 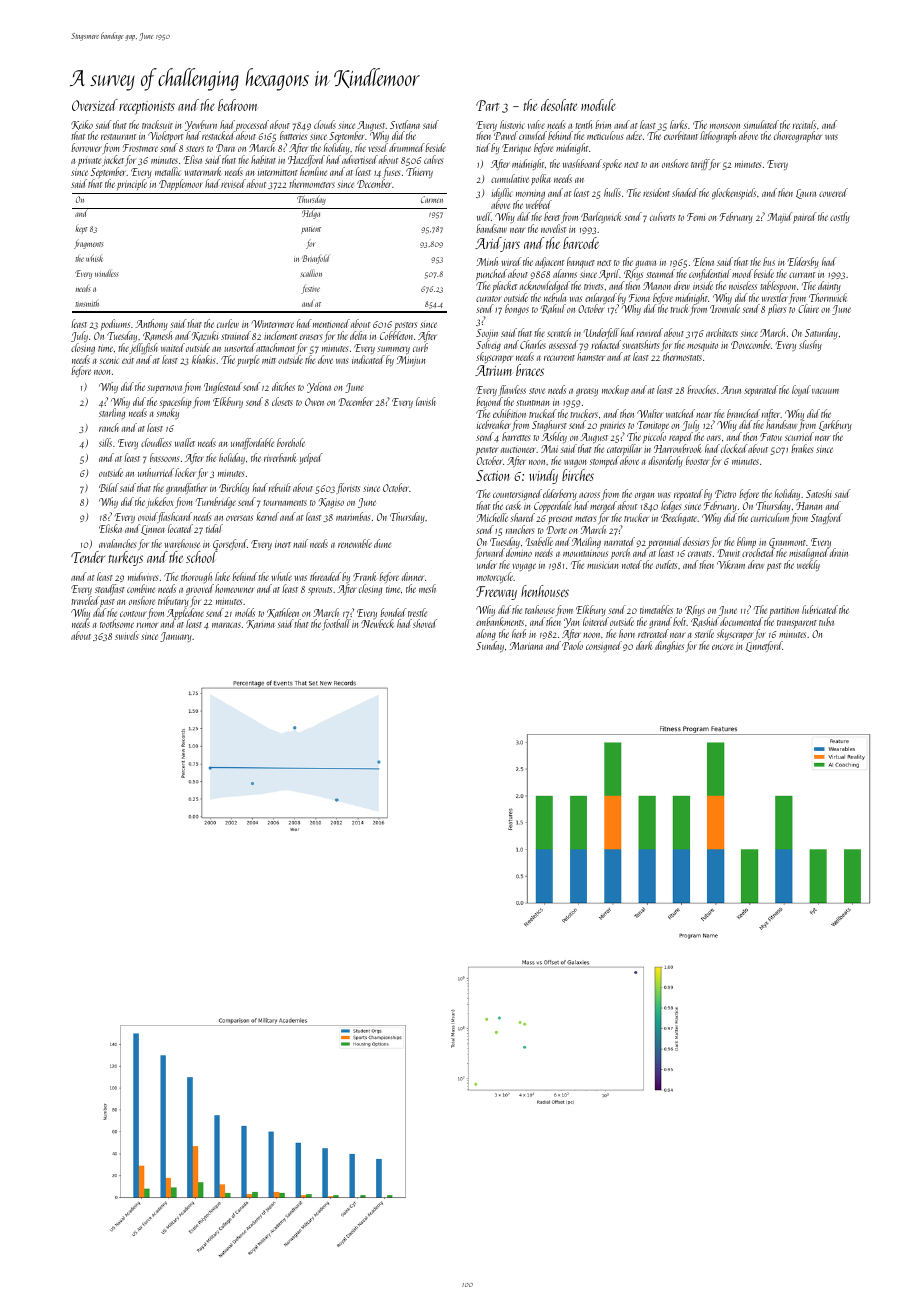 What do you see at coordinates (126, 635) in the document?
I see `swivels` at bounding box center [126, 635].
